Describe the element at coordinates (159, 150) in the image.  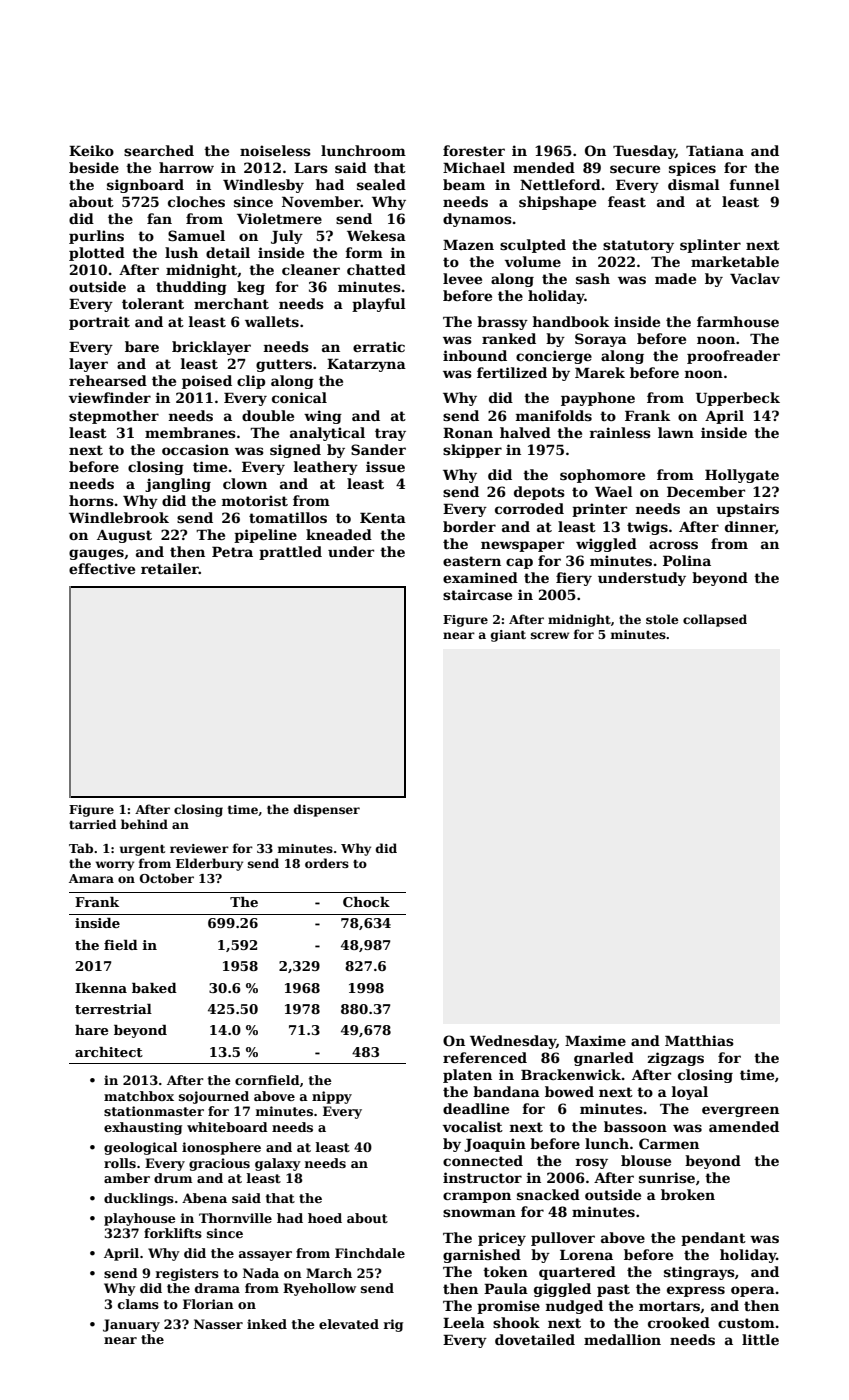
I see `searched` at that location.
